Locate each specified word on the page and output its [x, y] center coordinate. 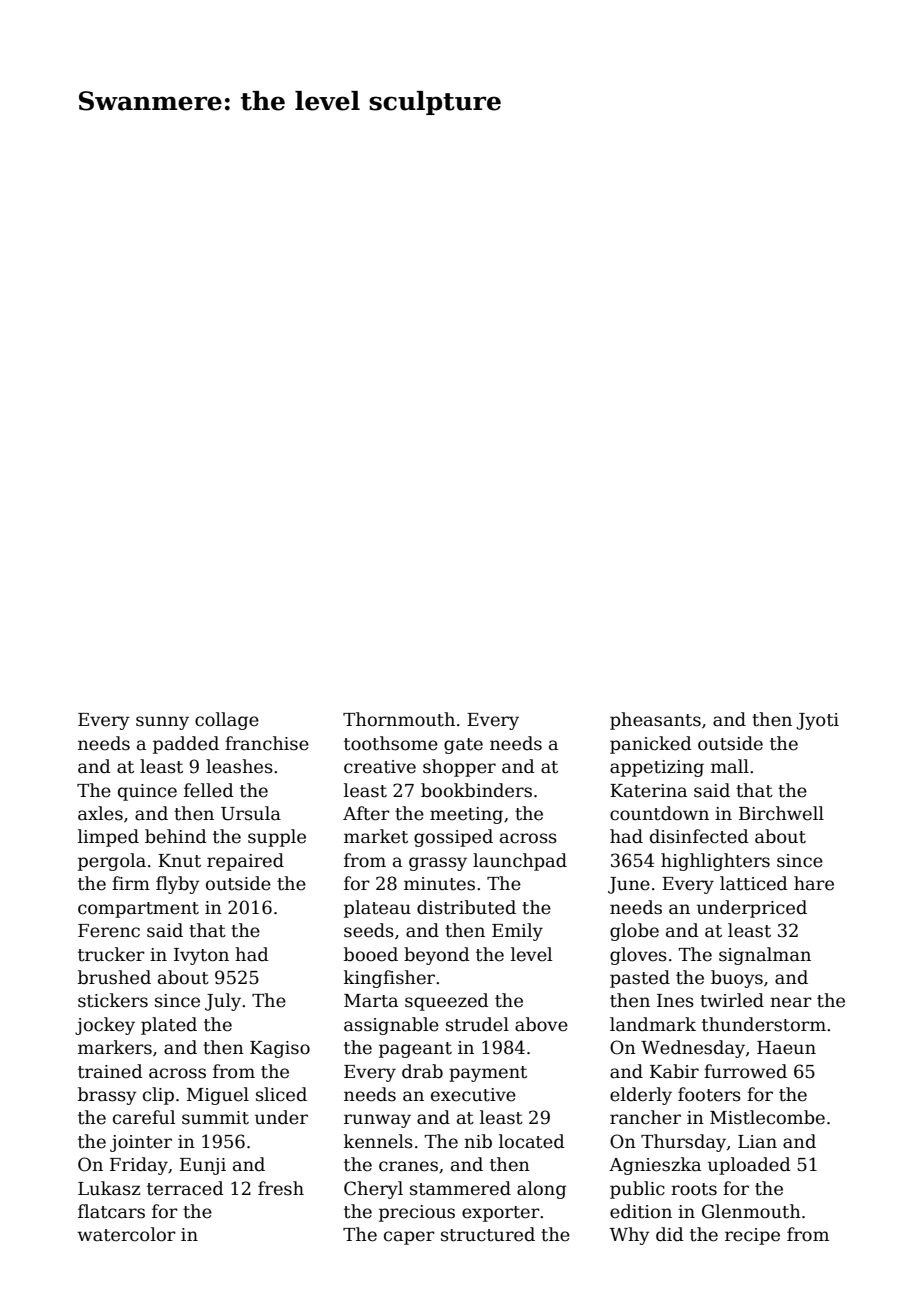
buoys [737, 979]
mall [730, 766]
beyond [437, 956]
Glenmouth [751, 1211]
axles [100, 813]
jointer [141, 1143]
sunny [162, 723]
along [541, 1190]
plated [169, 1026]
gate [463, 746]
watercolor [126, 1234]
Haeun [786, 1048]
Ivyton [201, 956]
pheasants [655, 721]
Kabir [674, 1071]
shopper [459, 768]
